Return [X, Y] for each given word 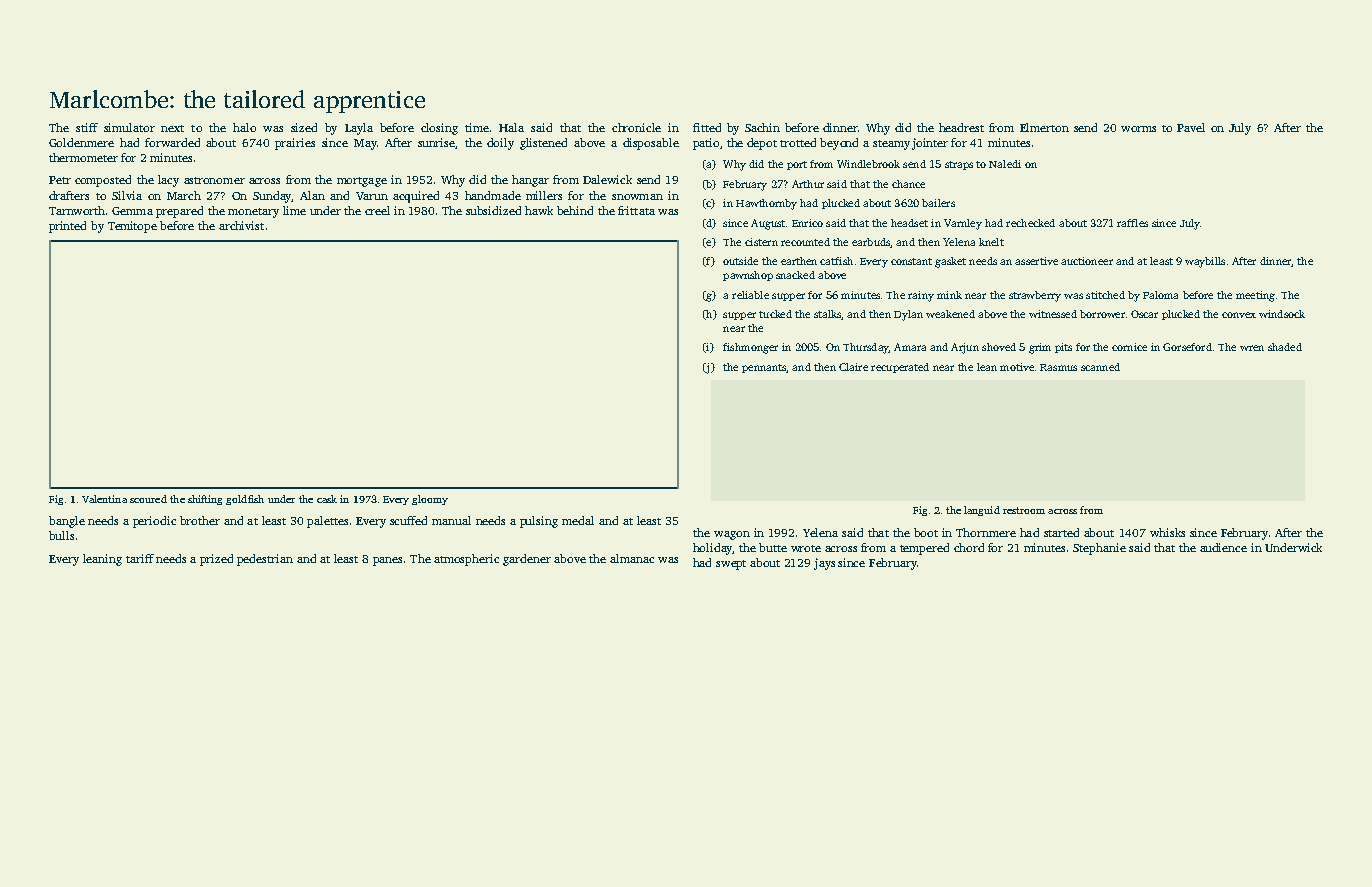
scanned [1100, 367]
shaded [1285, 347]
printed [67, 227]
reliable [750, 295]
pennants [764, 368]
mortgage [362, 182]
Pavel [1191, 127]
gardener [527, 560]
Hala [511, 127]
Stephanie [1099, 549]
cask [327, 499]
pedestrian [265, 560]
